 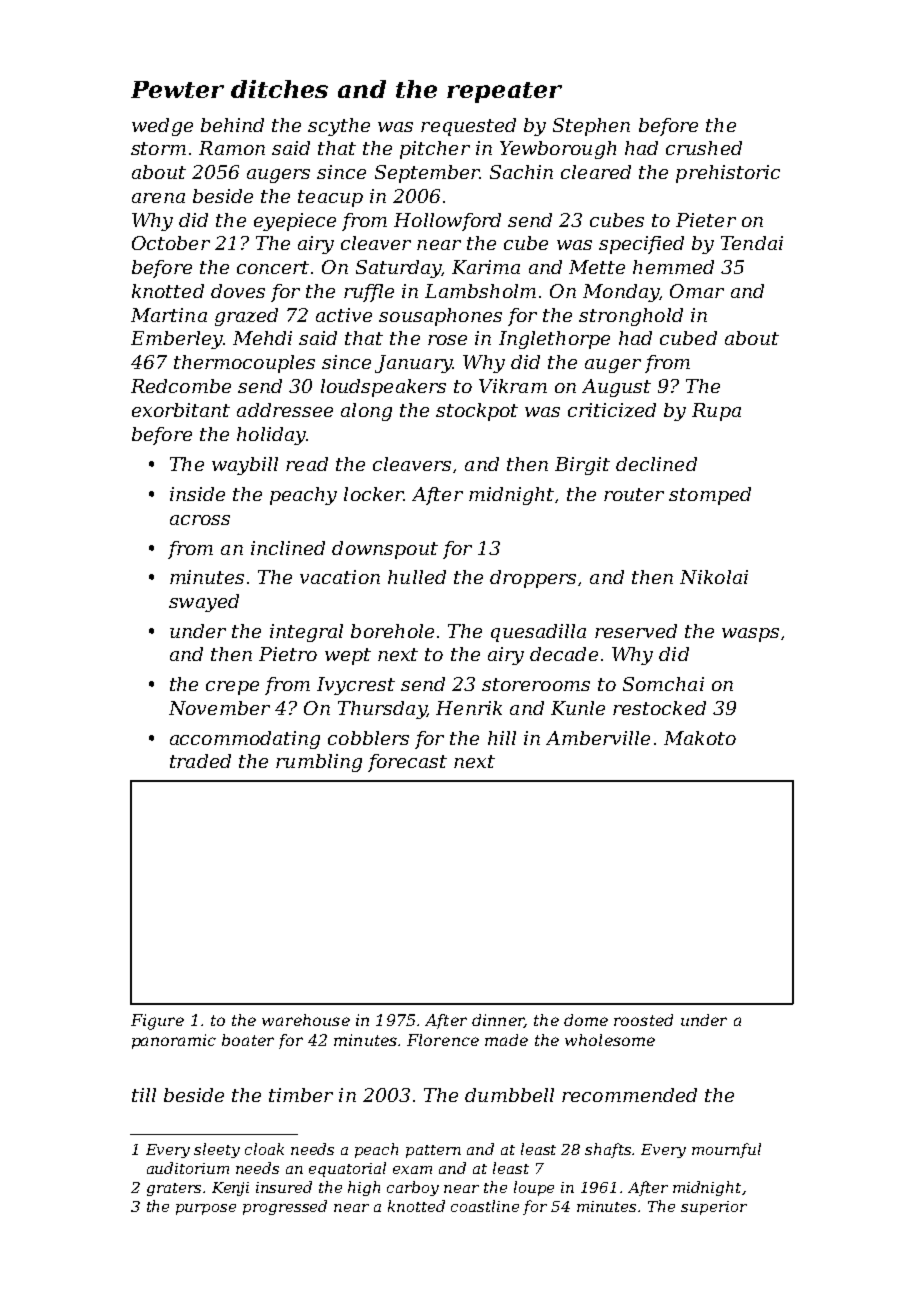 What do you see at coordinates (232, 148) in the screenshot?
I see `Ramon` at bounding box center [232, 148].
